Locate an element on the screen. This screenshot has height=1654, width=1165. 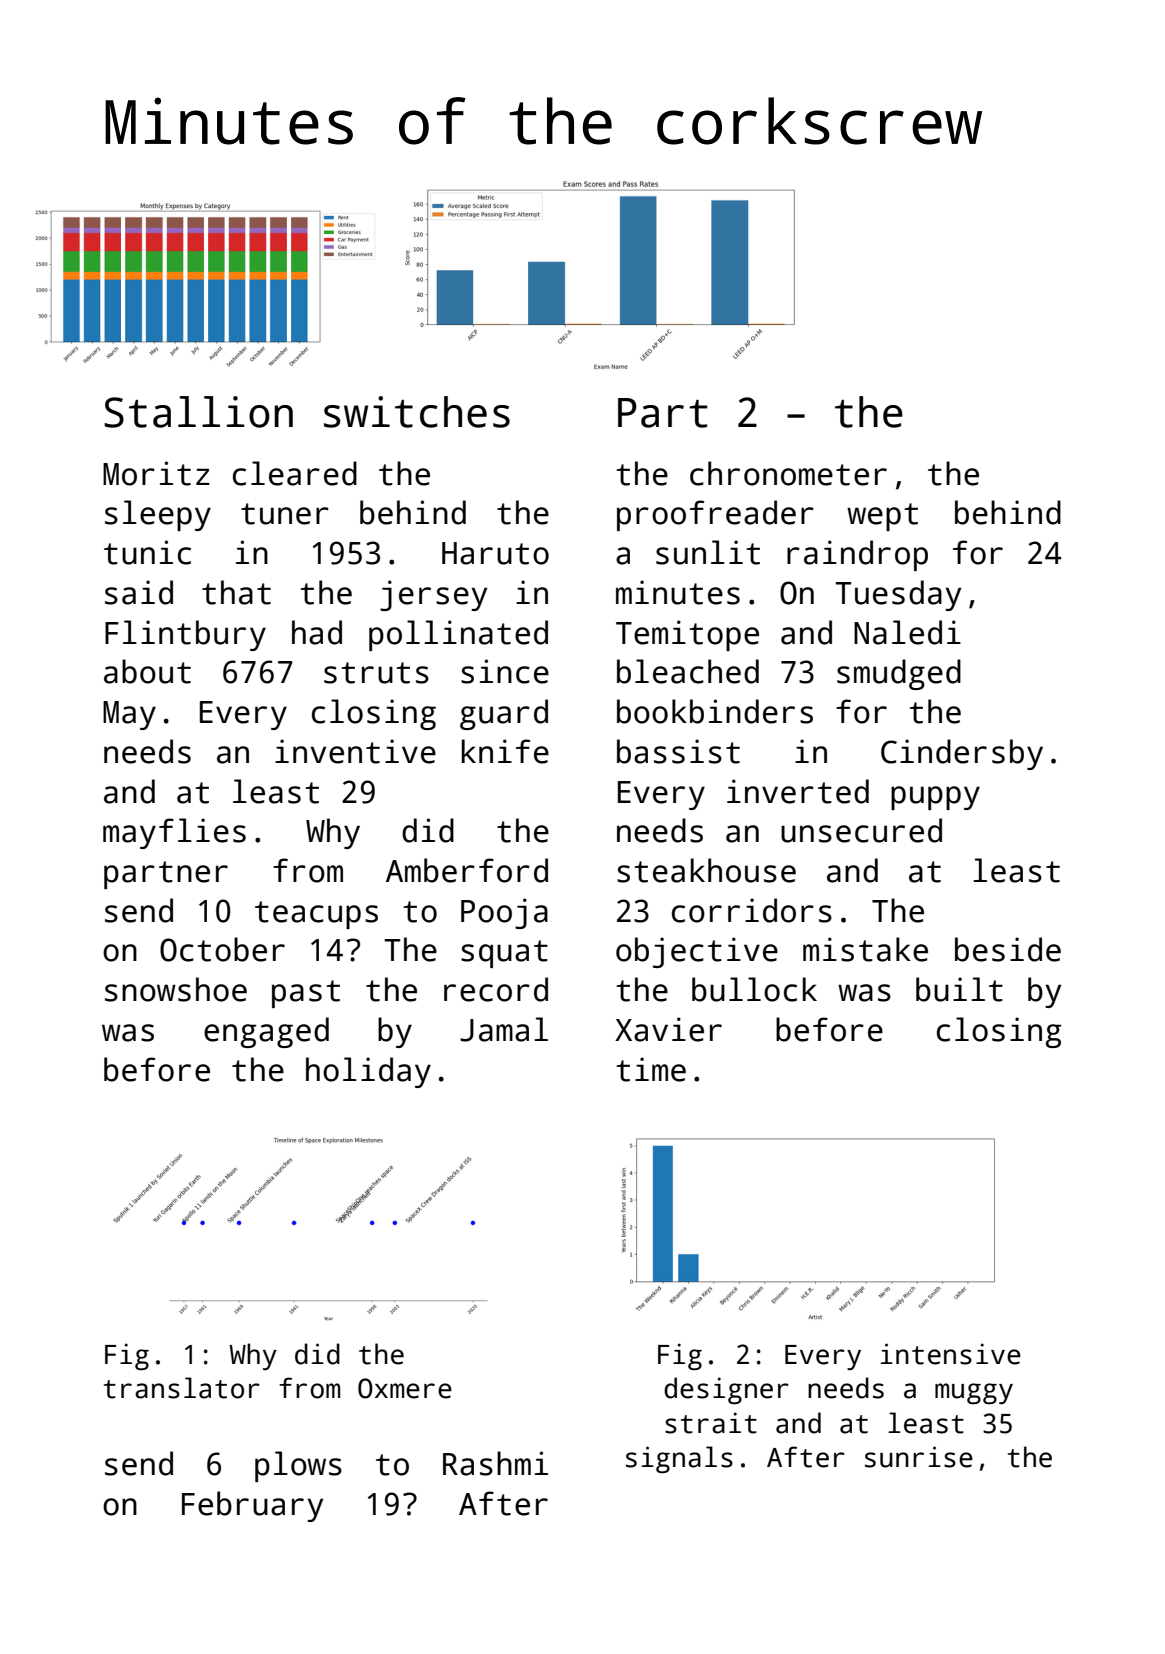
mayflies is located at coordinates (174, 833).
